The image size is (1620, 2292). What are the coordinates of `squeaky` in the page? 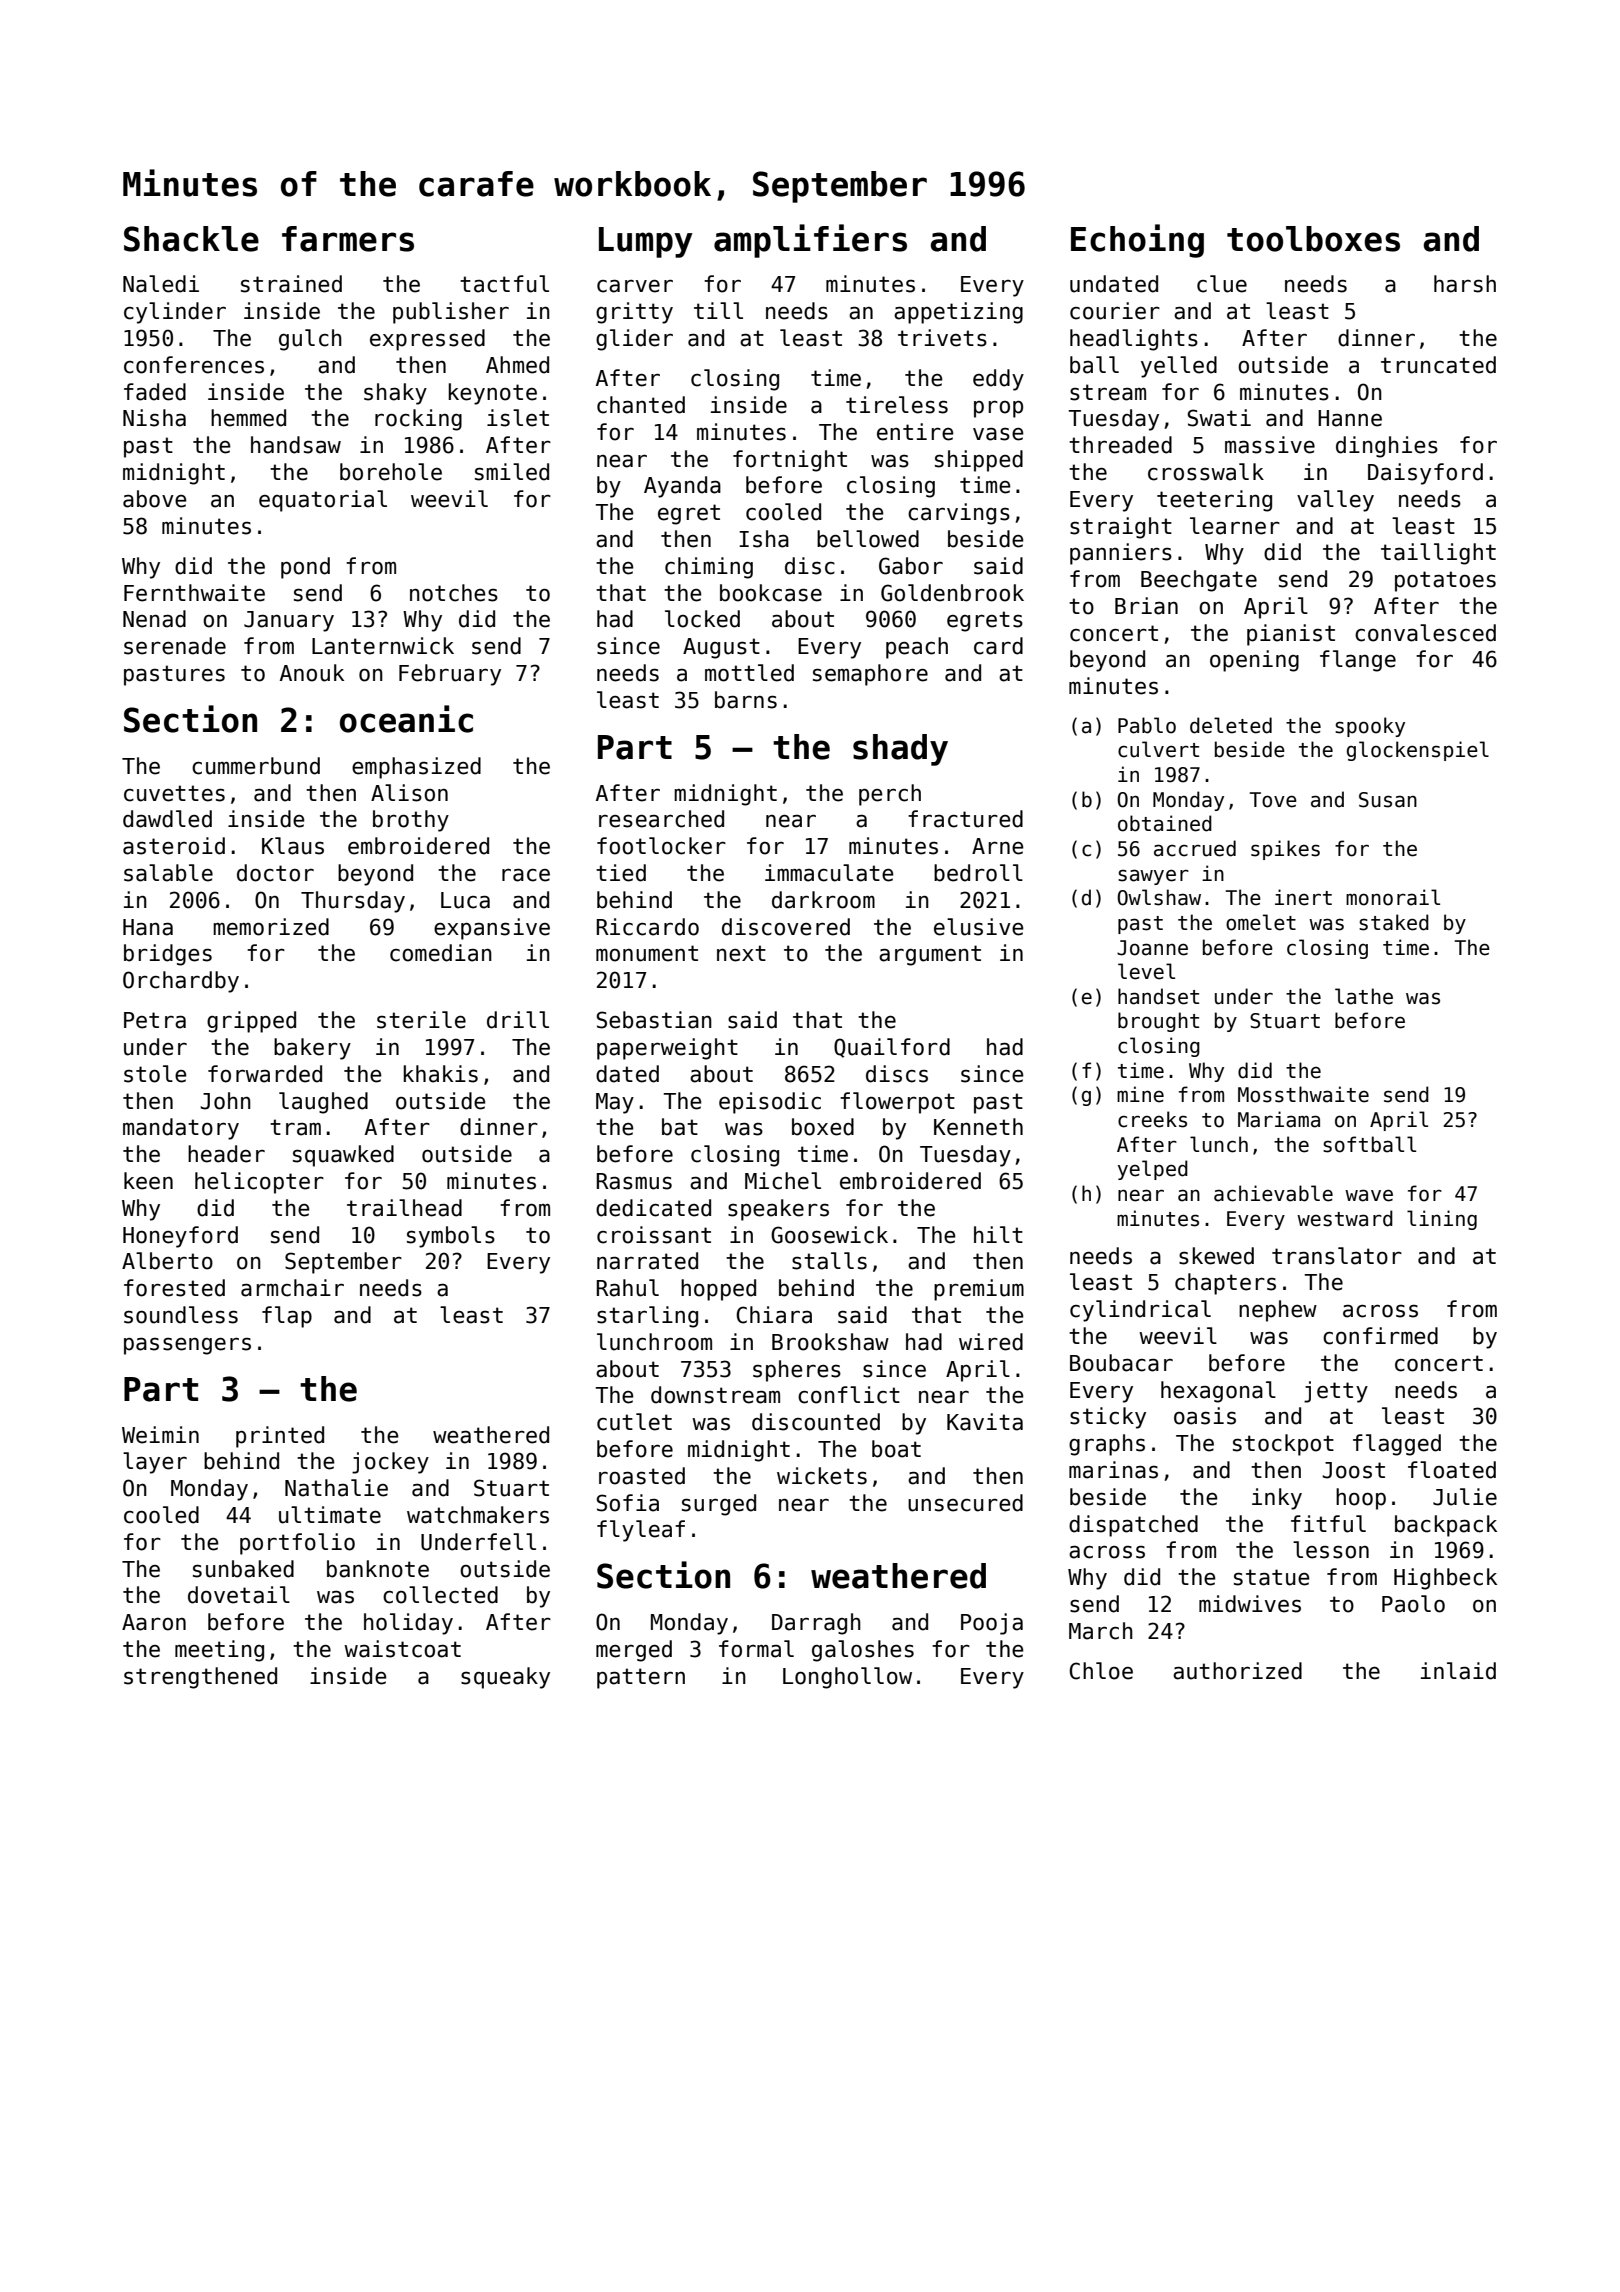 It's located at (505, 1678).
